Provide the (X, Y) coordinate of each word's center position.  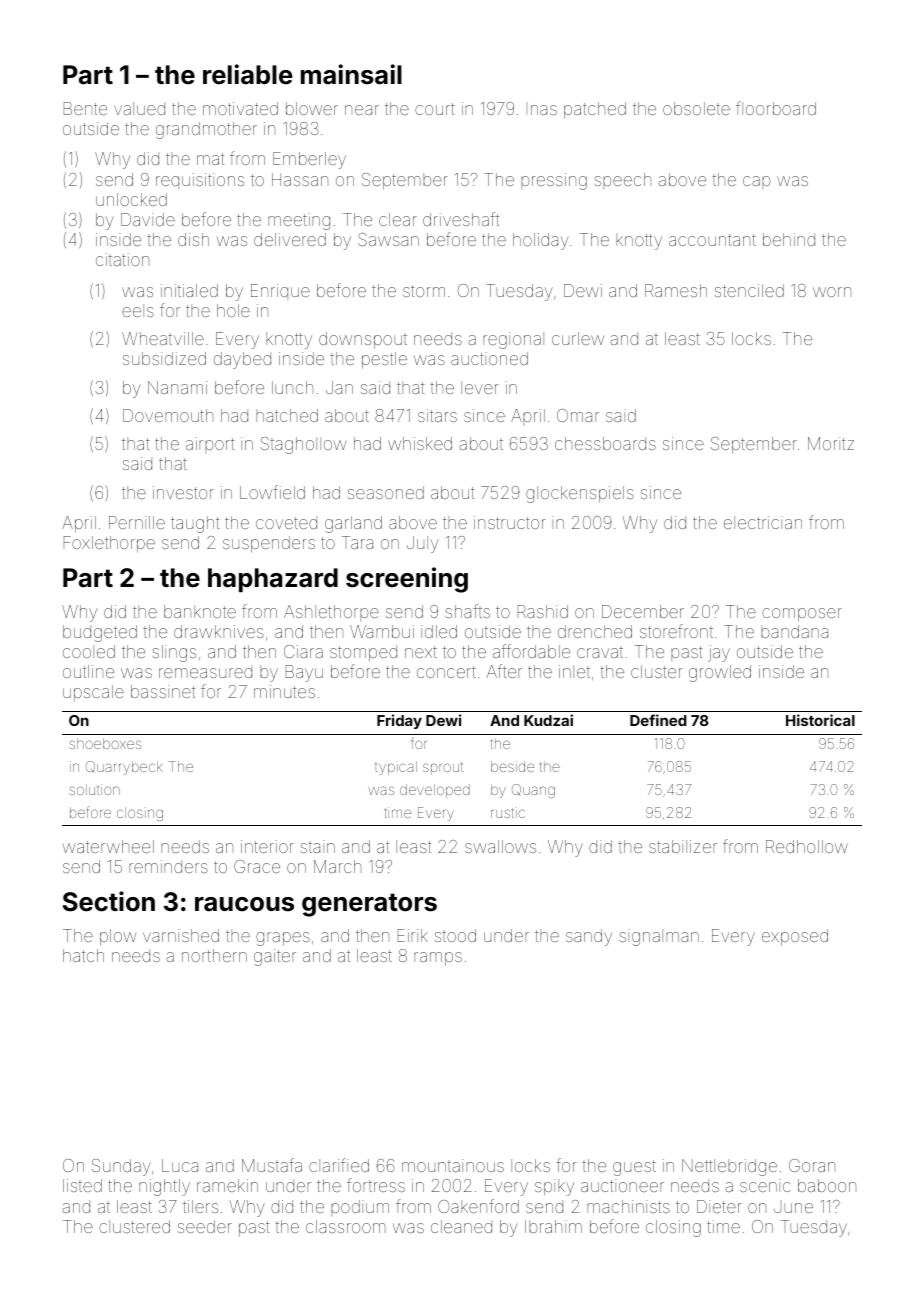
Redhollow (807, 846)
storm (424, 291)
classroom (346, 1226)
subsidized (164, 358)
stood (455, 935)
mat (210, 159)
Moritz (831, 443)
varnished (181, 935)
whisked (420, 443)
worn (832, 292)
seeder (204, 1226)
